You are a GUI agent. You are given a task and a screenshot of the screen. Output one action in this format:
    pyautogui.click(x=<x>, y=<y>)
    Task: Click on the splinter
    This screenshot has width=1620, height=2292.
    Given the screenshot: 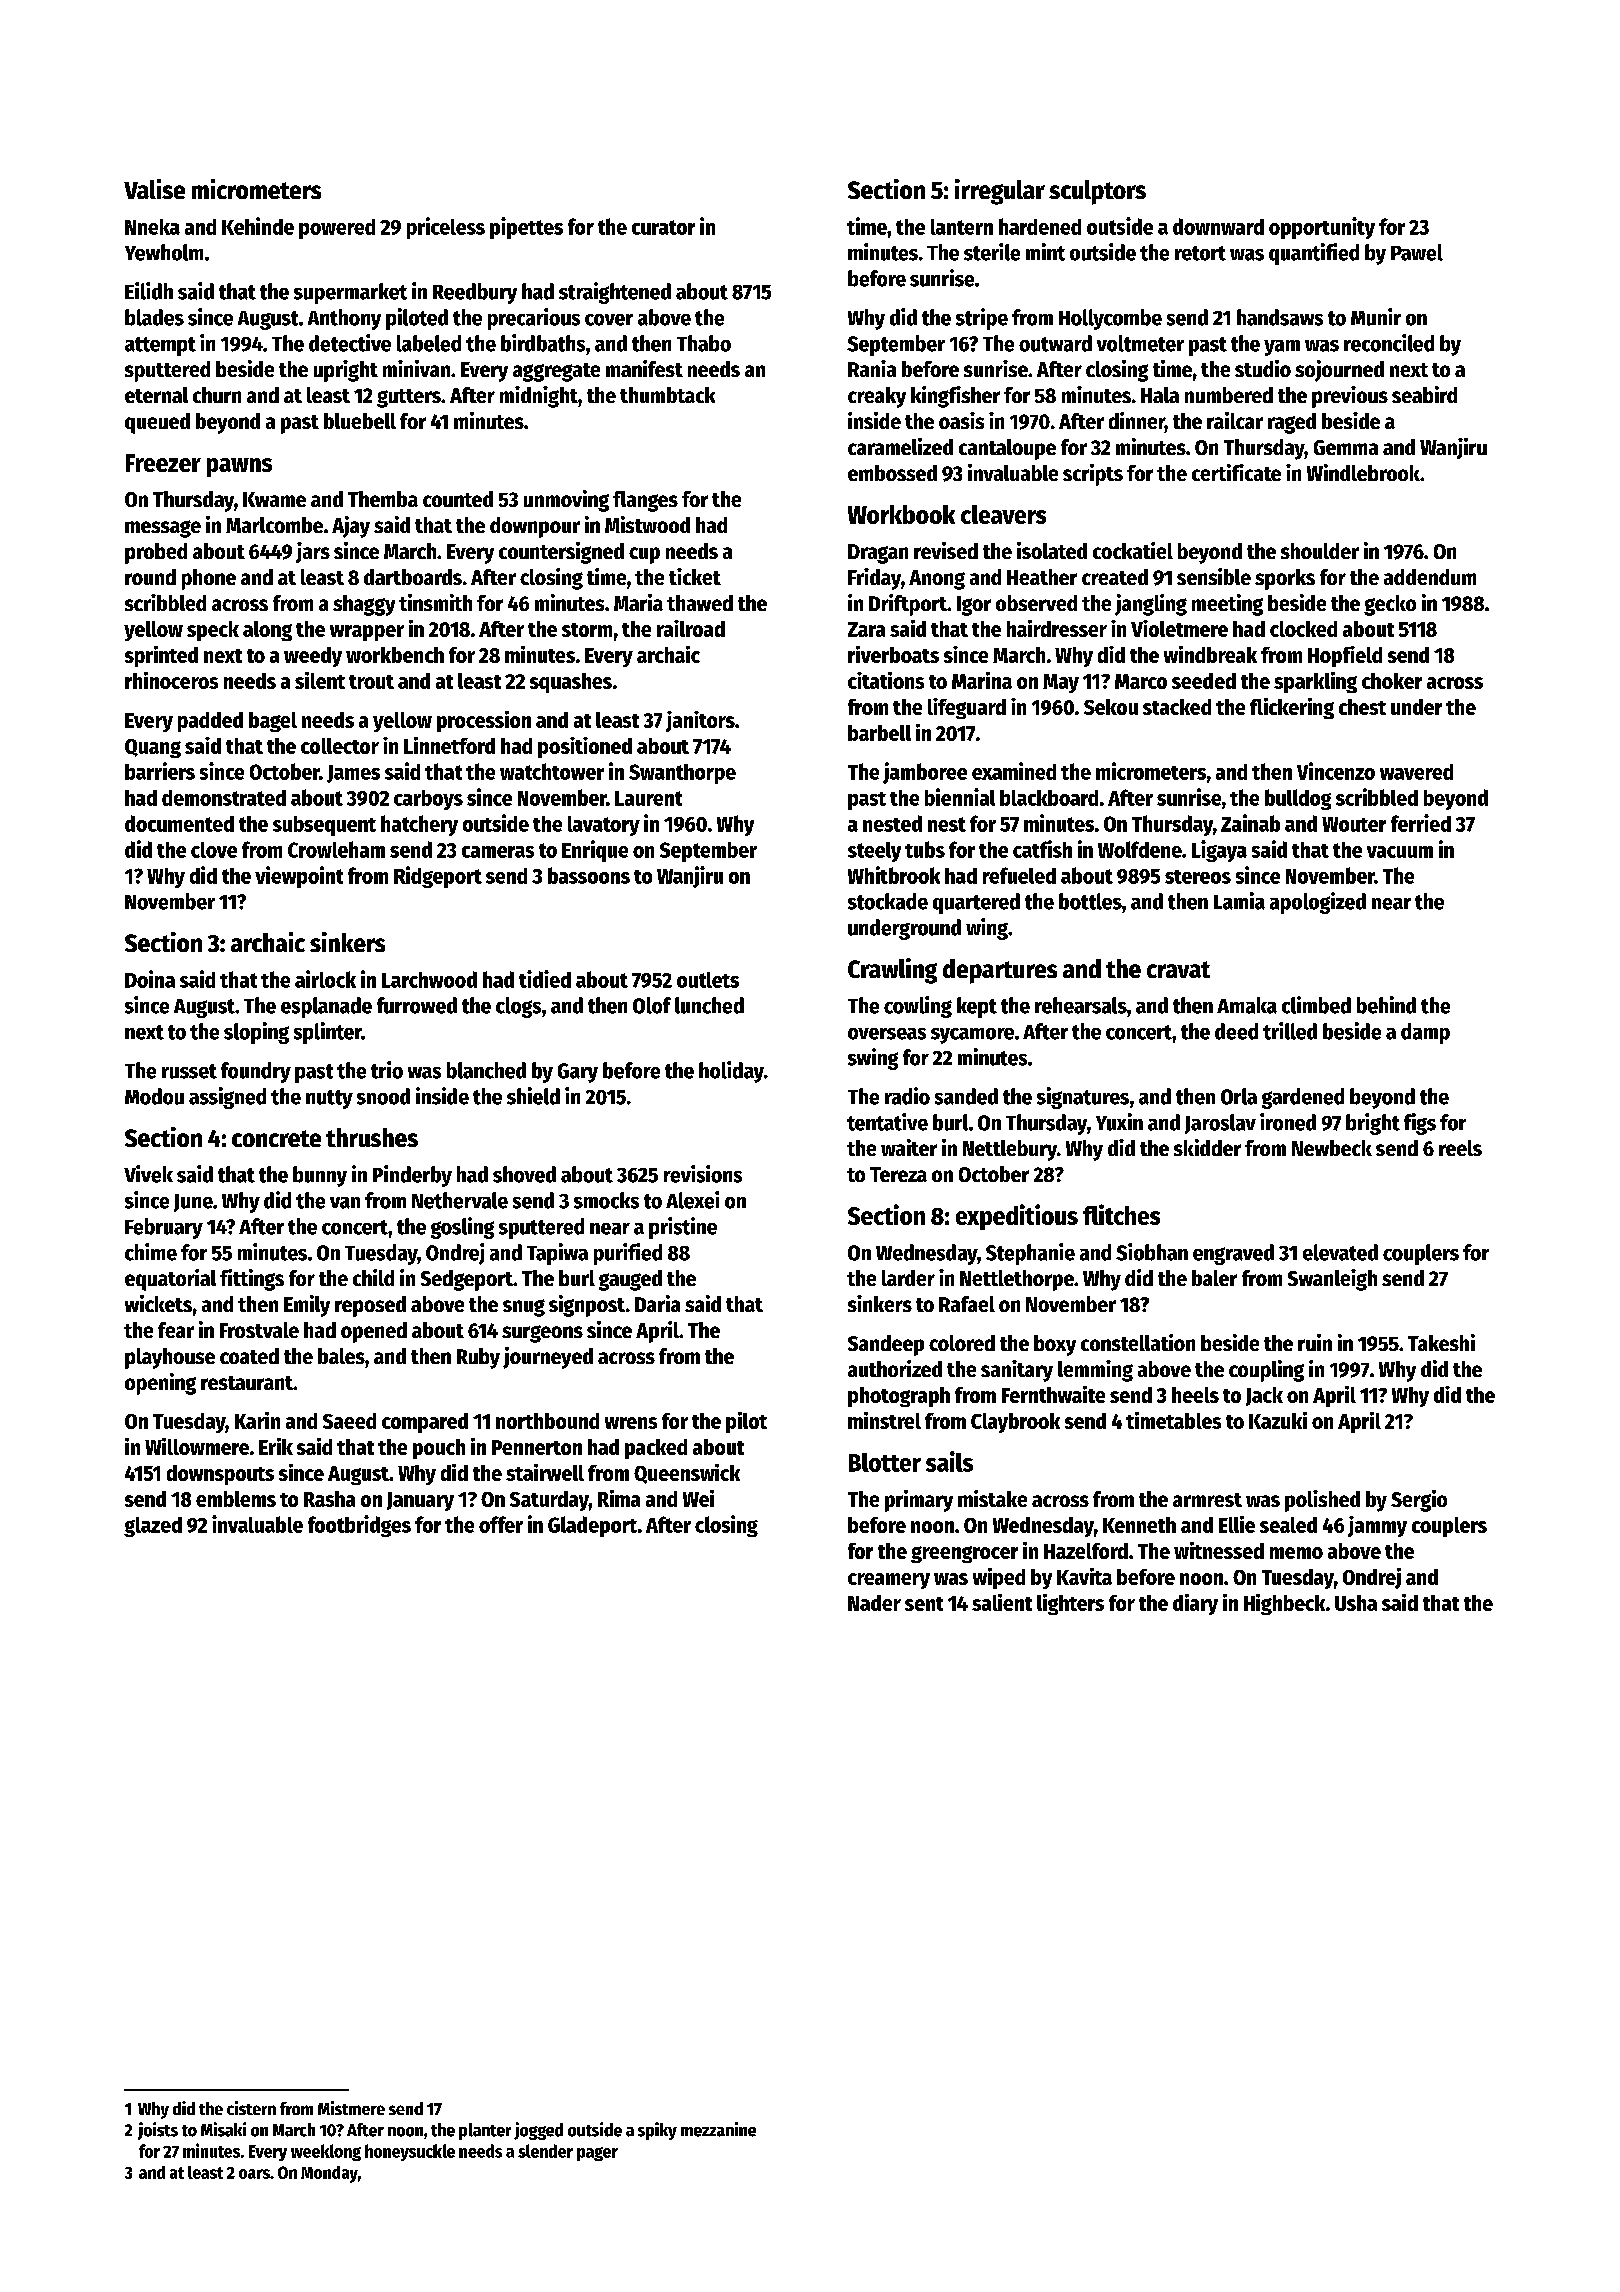 What is the action you would take?
    pyautogui.click(x=328, y=1033)
